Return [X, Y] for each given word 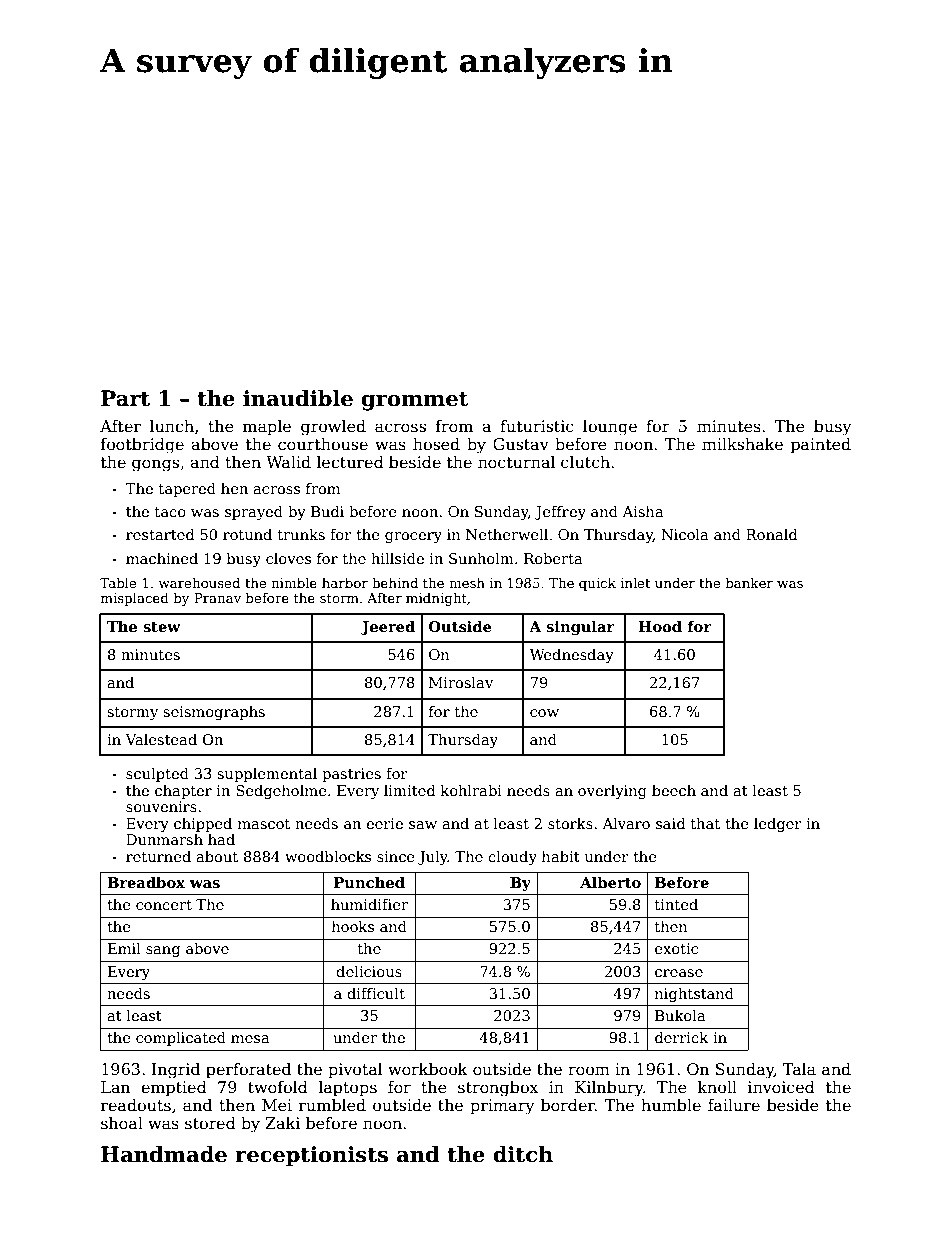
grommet [415, 401]
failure [734, 1105]
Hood [660, 626]
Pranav [217, 598]
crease [679, 973]
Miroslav [461, 682]
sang [163, 951]
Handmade [164, 1154]
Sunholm [481, 558]
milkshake [742, 443]
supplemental [267, 774]
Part [125, 398]
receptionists [311, 1156]
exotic [676, 948]
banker [749, 582]
